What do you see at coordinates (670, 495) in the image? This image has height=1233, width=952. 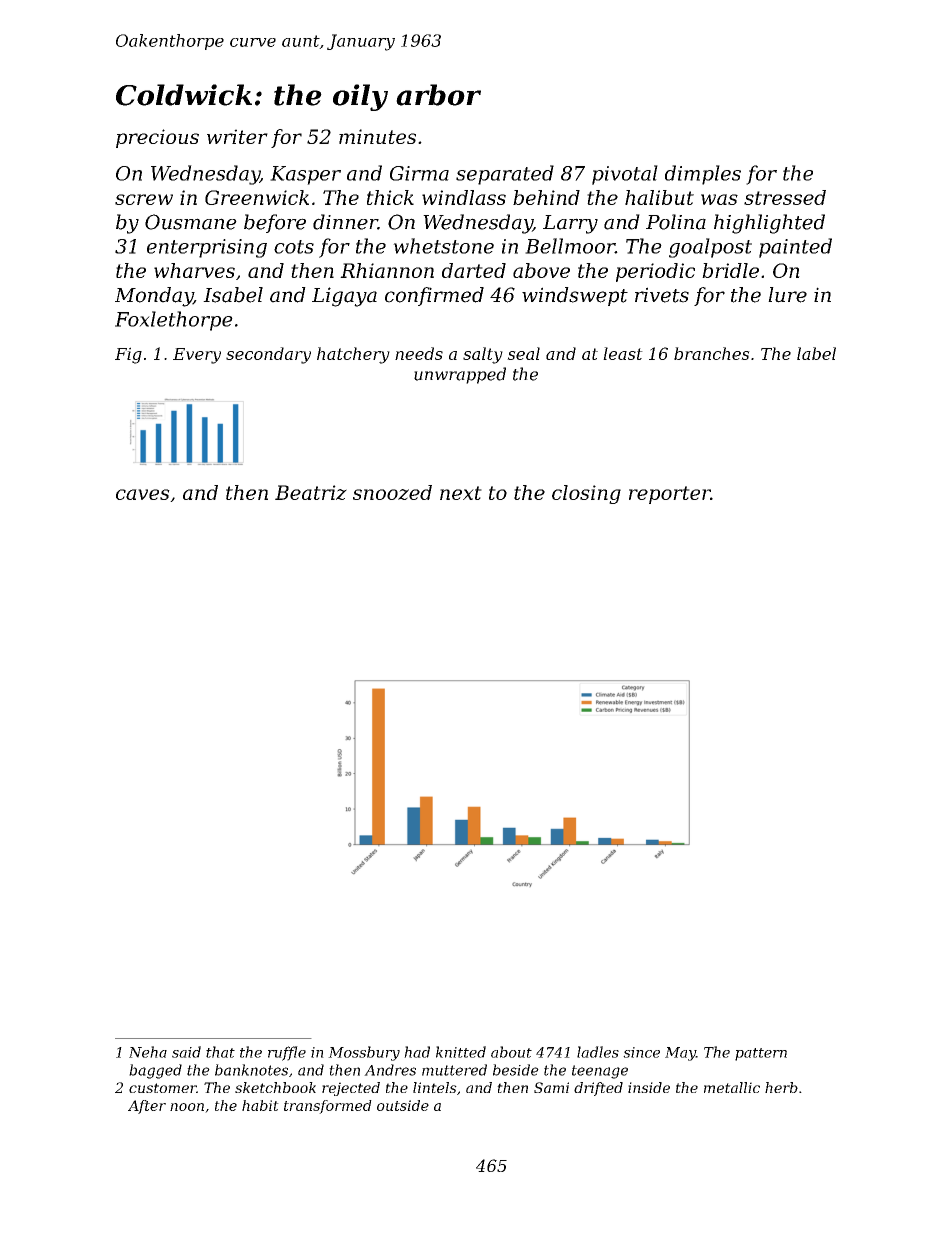 I see `reporter` at bounding box center [670, 495].
